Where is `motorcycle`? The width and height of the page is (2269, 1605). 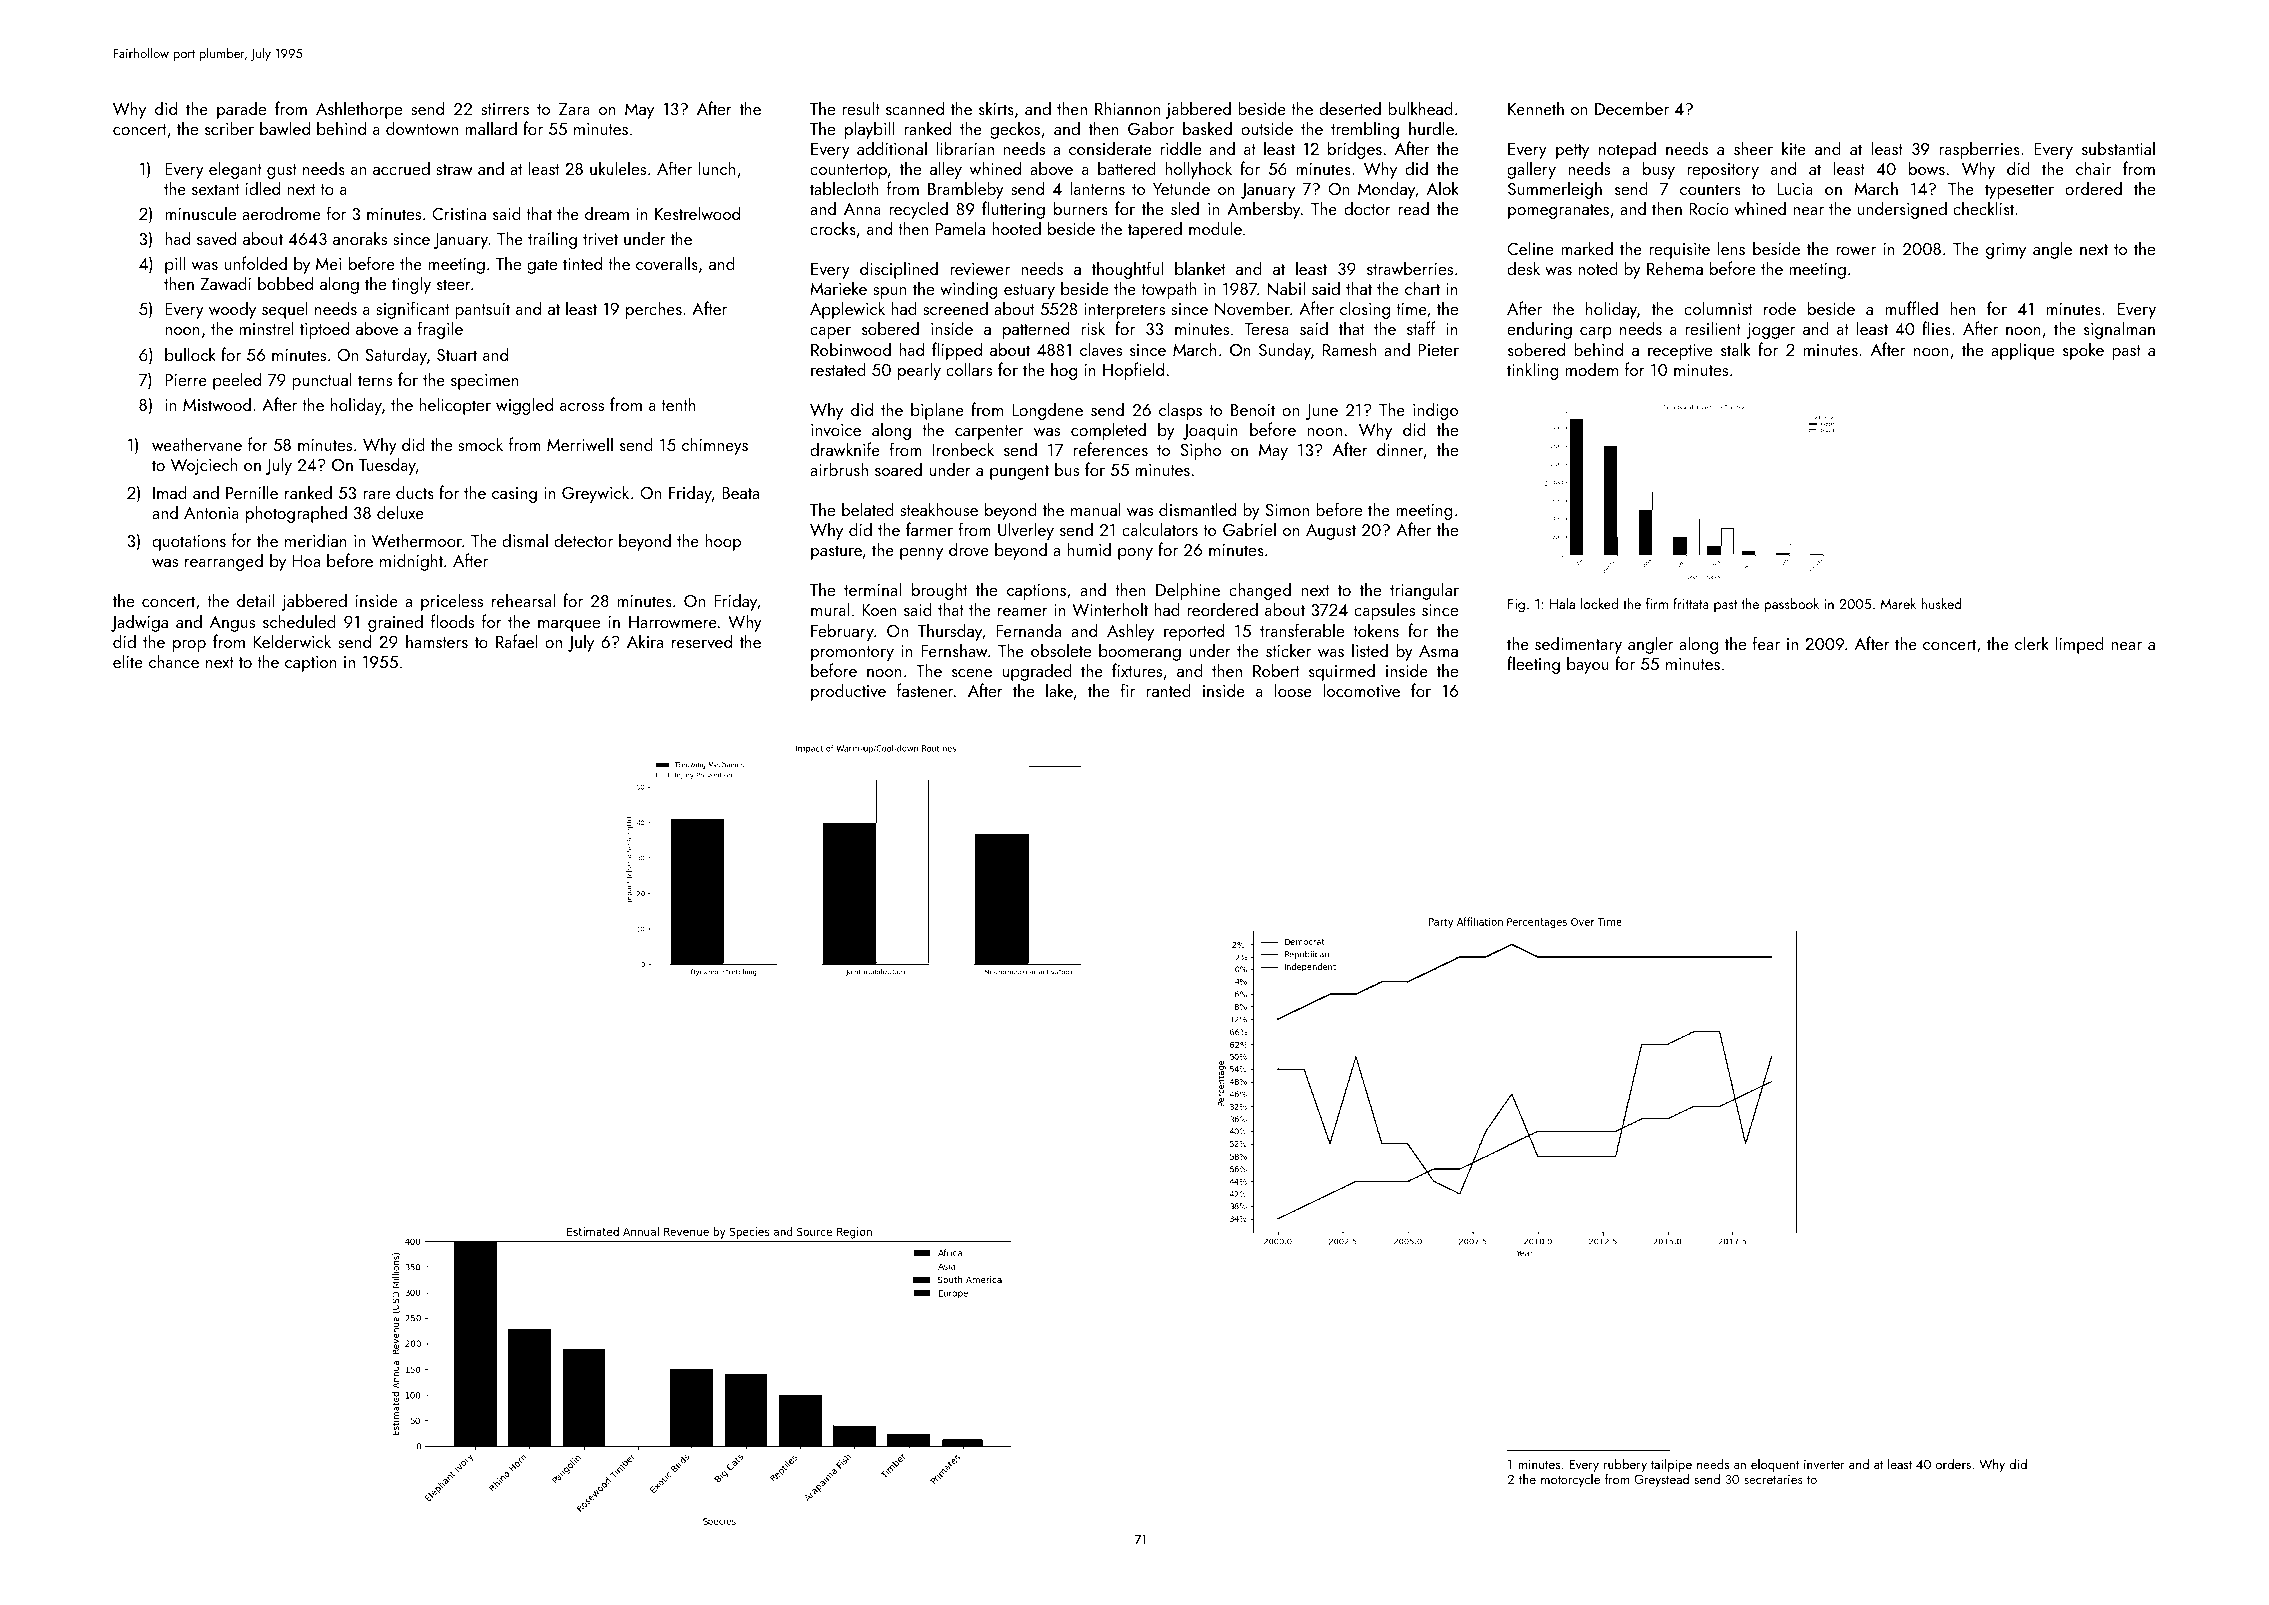 motorcycle is located at coordinates (1570, 1480).
